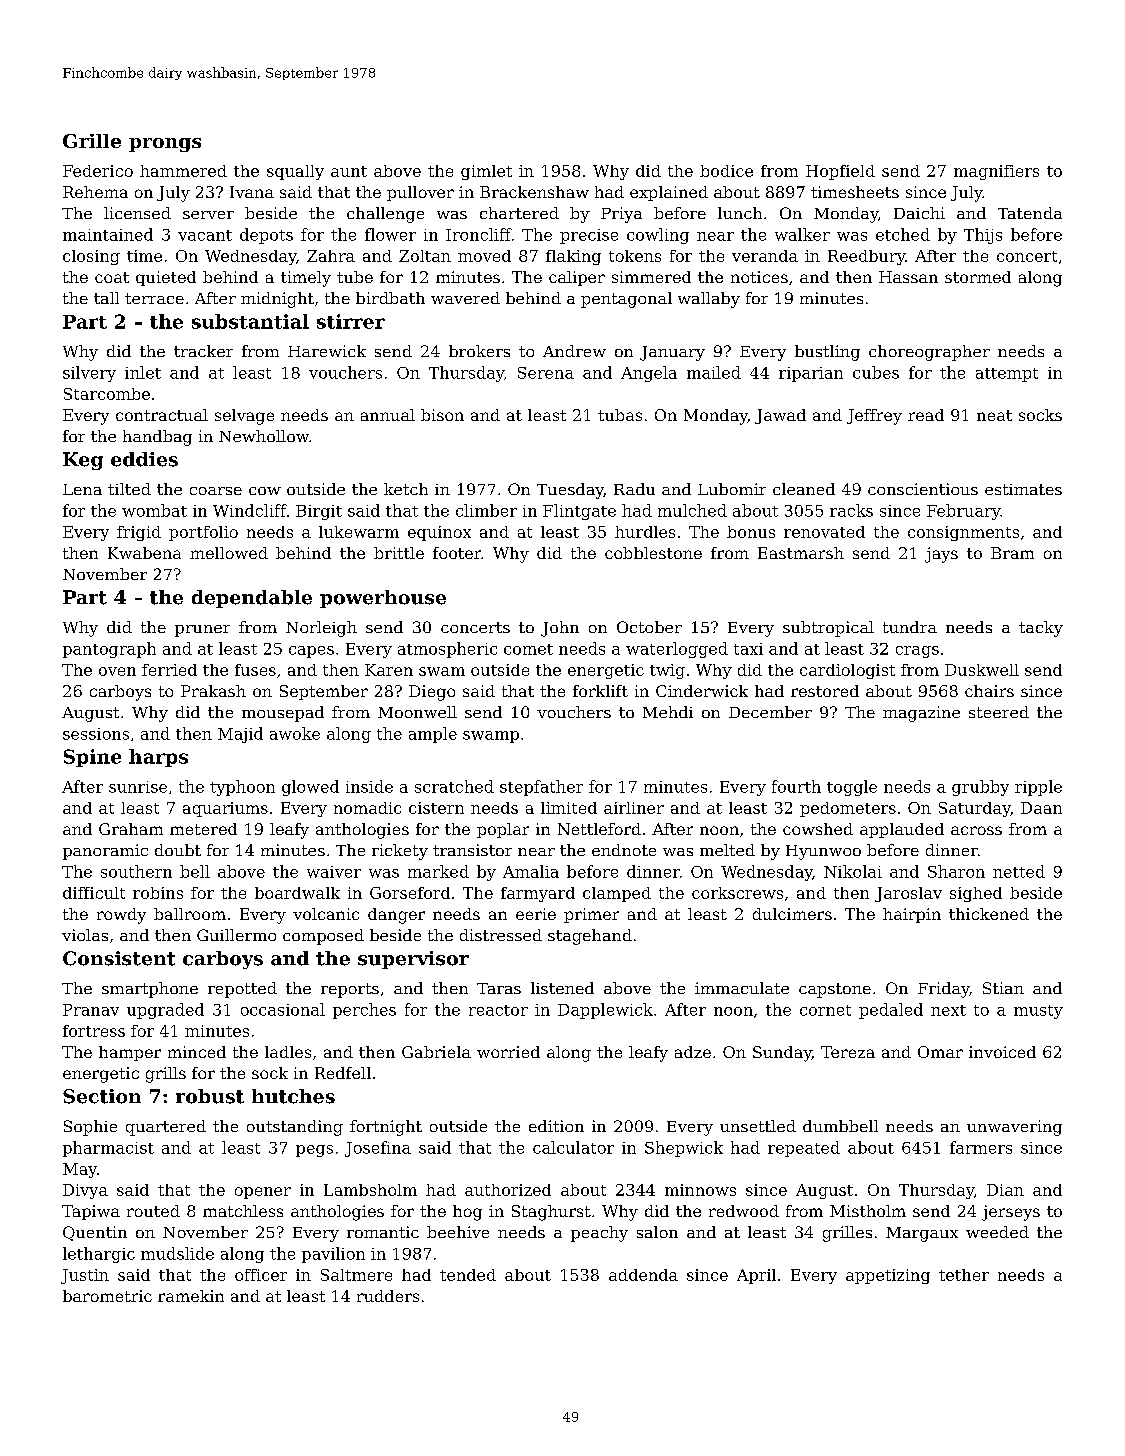 This screenshot has height=1456, width=1125. Describe the element at coordinates (390, 234) in the screenshot. I see `flower` at that location.
